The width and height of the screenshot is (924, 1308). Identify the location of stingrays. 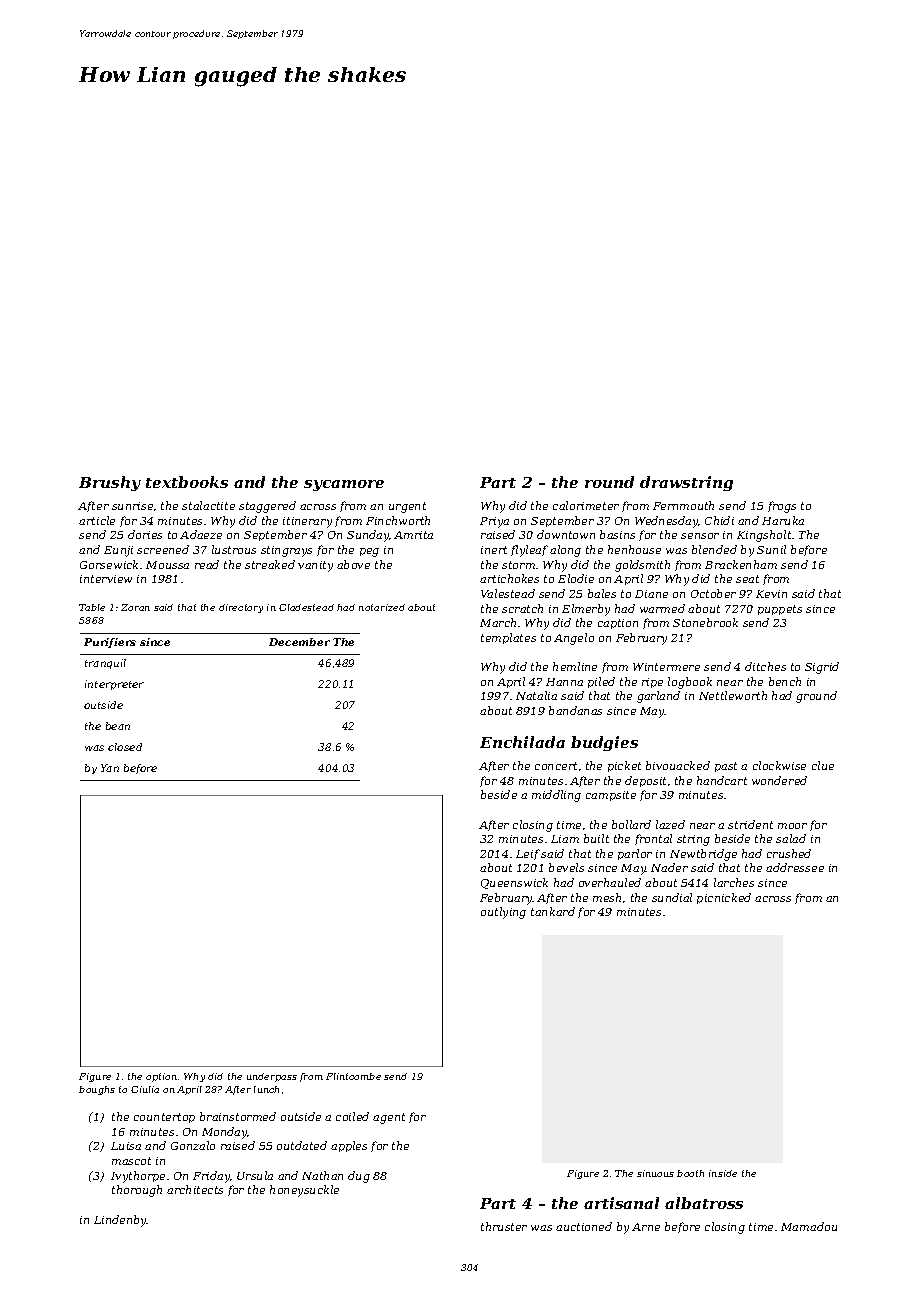
(286, 551).
